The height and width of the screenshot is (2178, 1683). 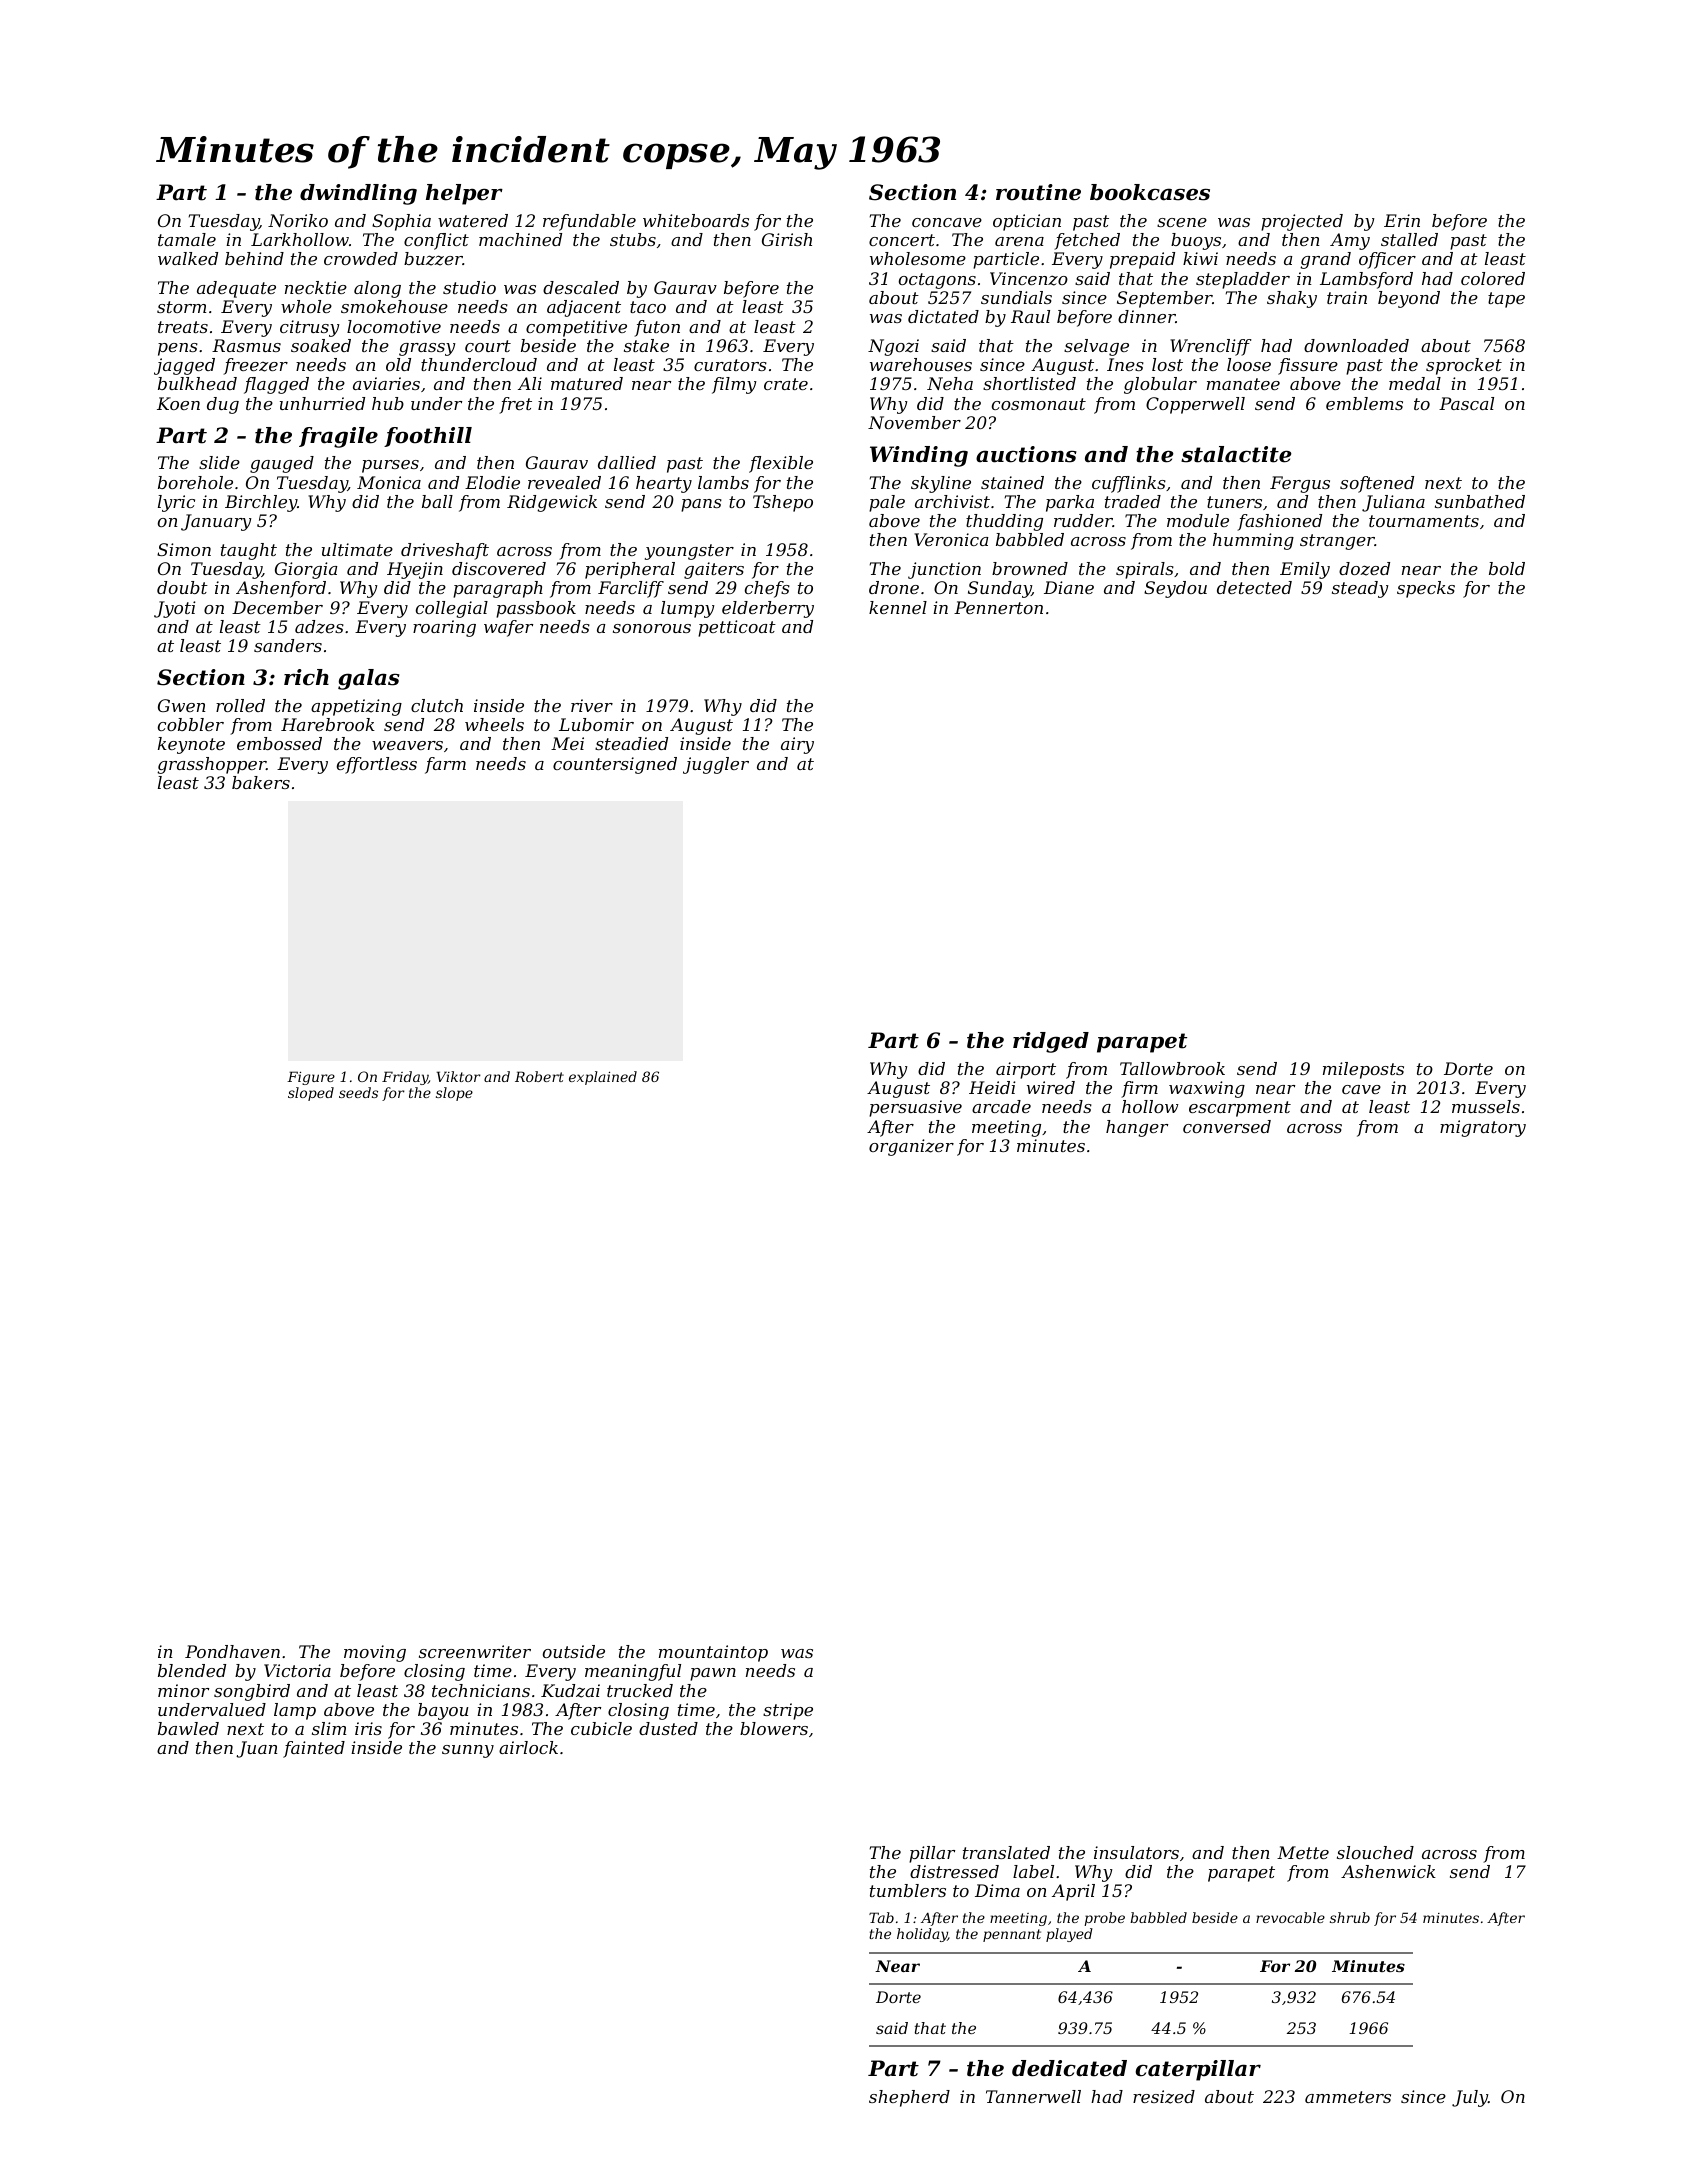 I want to click on concert, so click(x=902, y=240).
